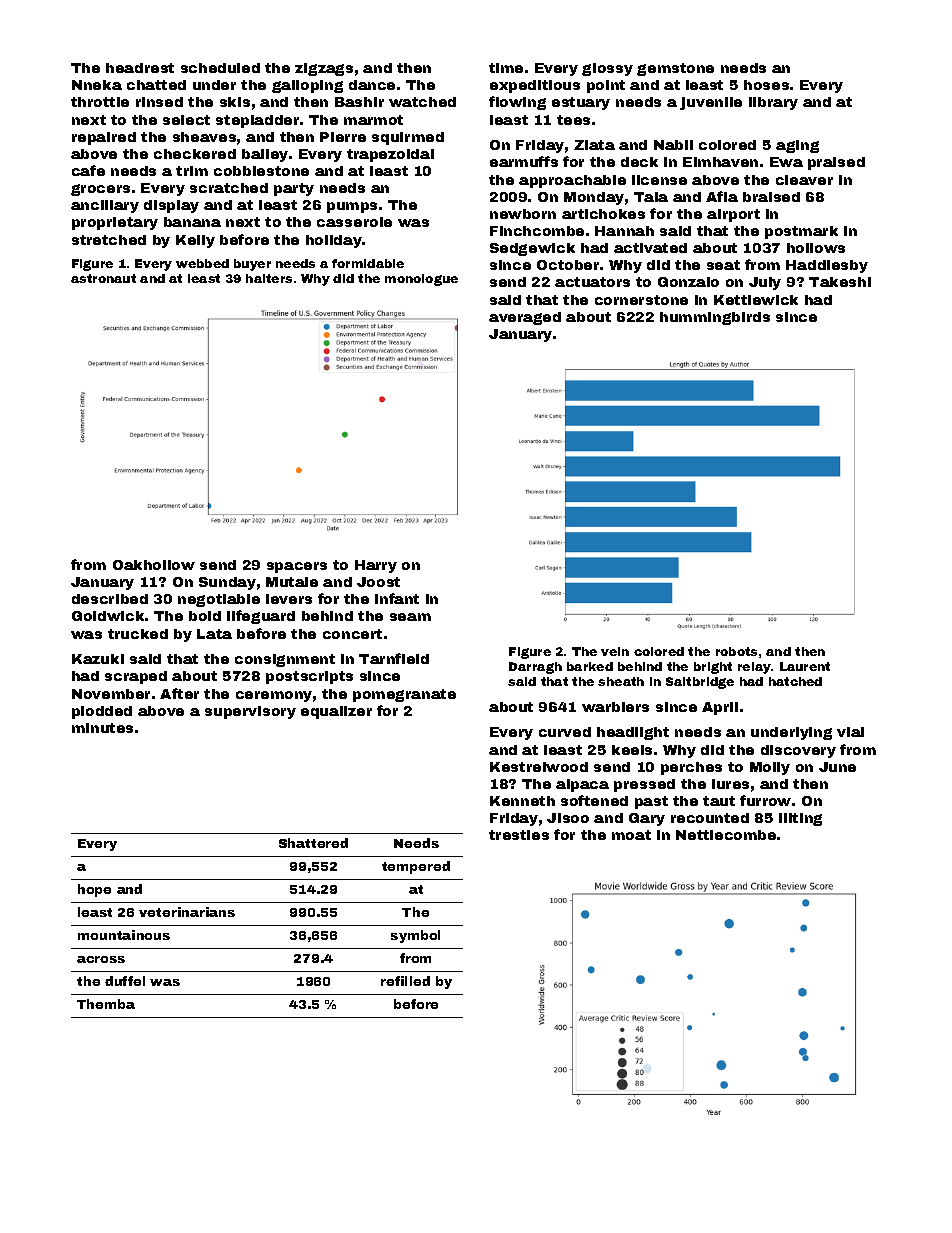 The image size is (952, 1233). I want to click on hope, so click(94, 890).
